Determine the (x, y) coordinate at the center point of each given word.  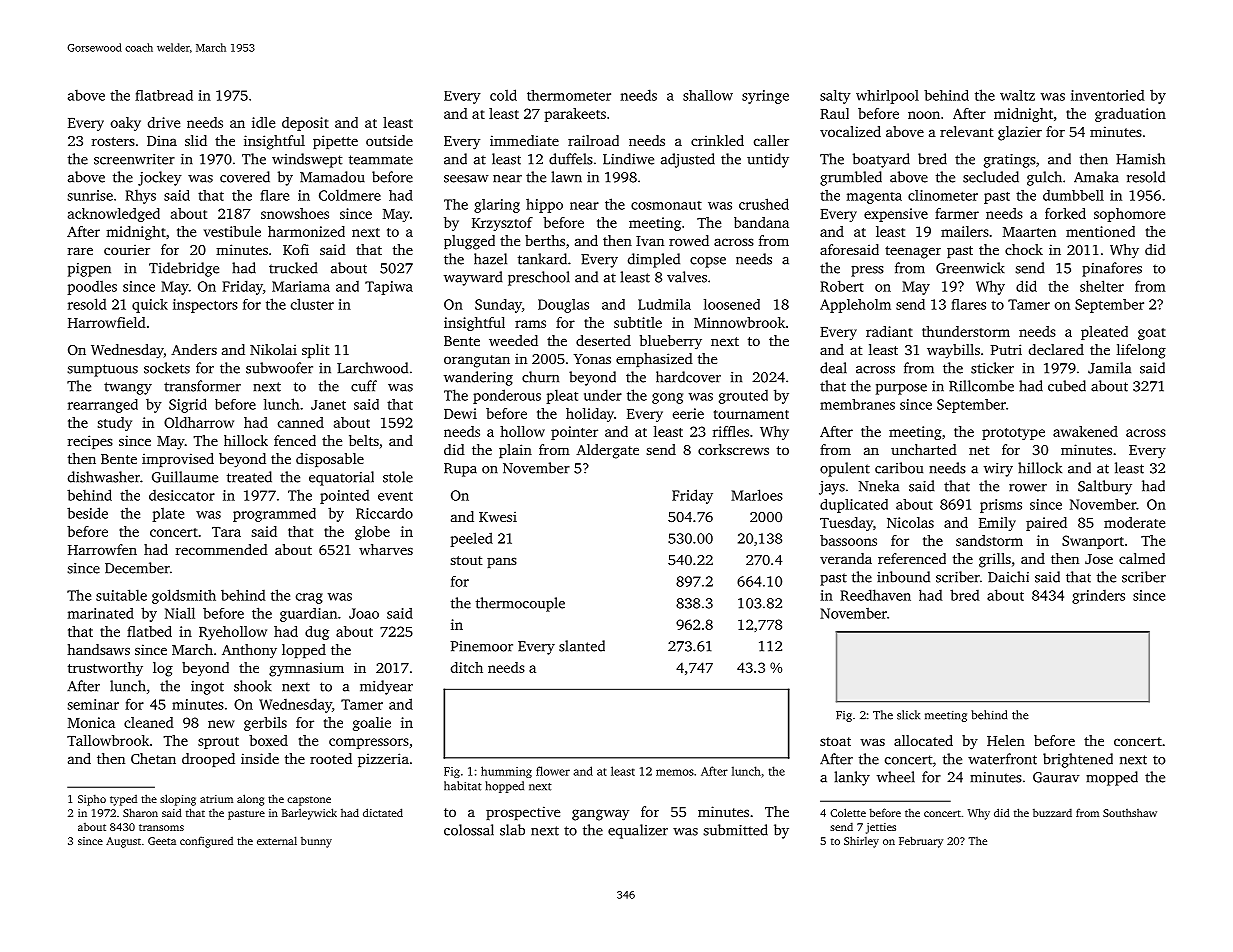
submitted (735, 830)
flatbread (164, 95)
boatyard (881, 160)
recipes (90, 442)
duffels (571, 159)
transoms (161, 827)
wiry (998, 470)
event (395, 496)
